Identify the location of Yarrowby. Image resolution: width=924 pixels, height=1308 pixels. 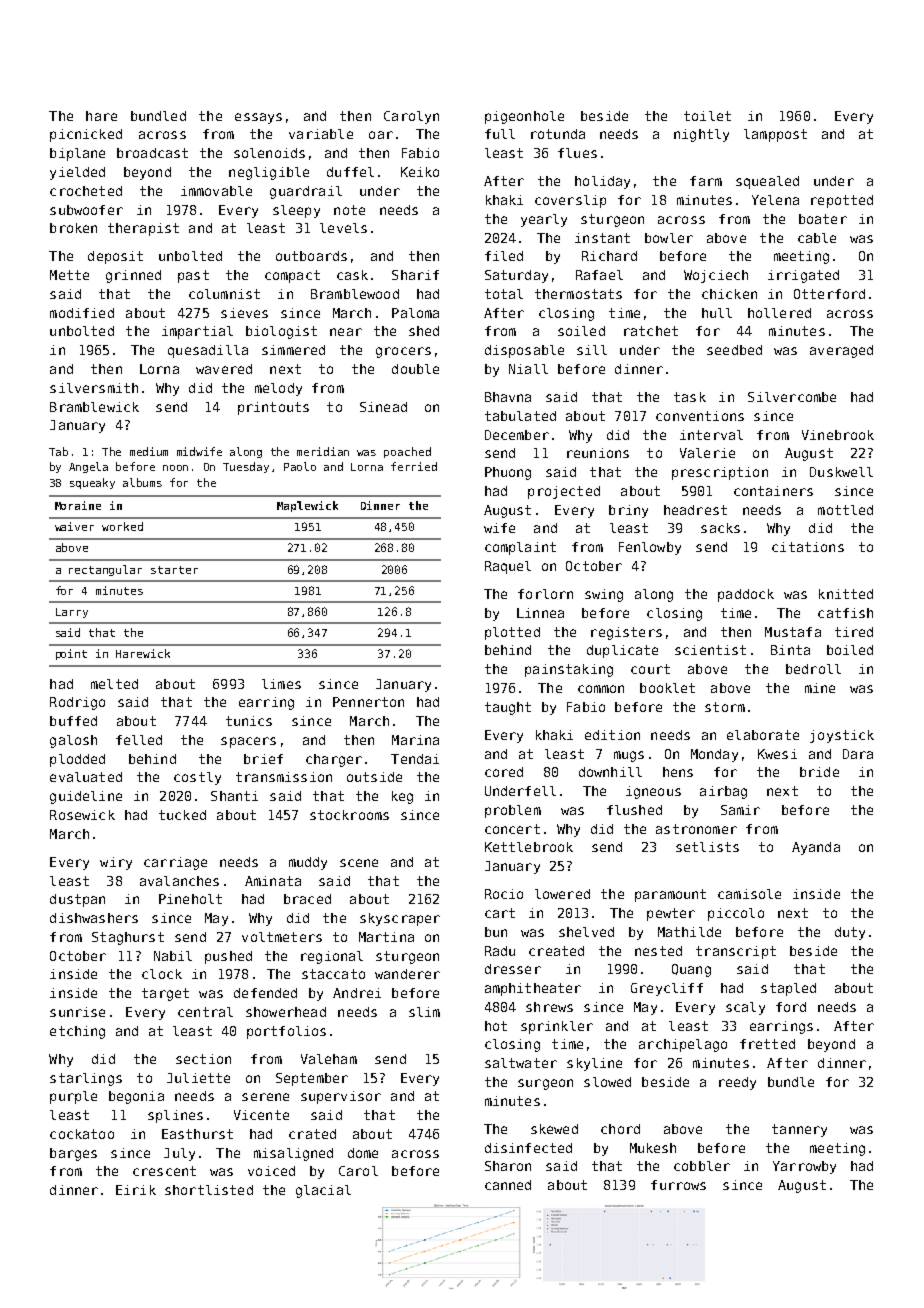
(804, 1167).
